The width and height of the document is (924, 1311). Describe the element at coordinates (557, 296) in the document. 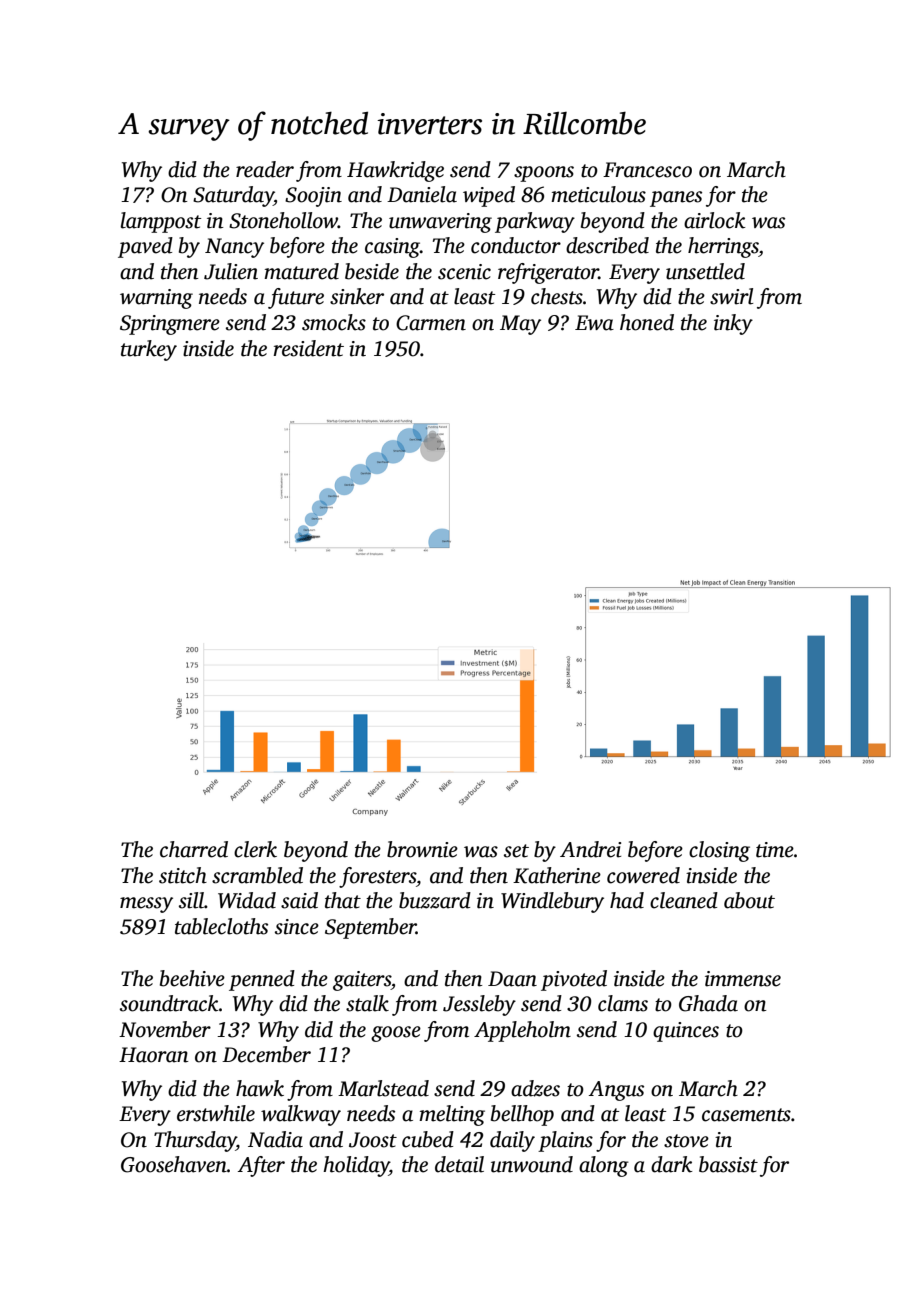

I see `chests` at that location.
